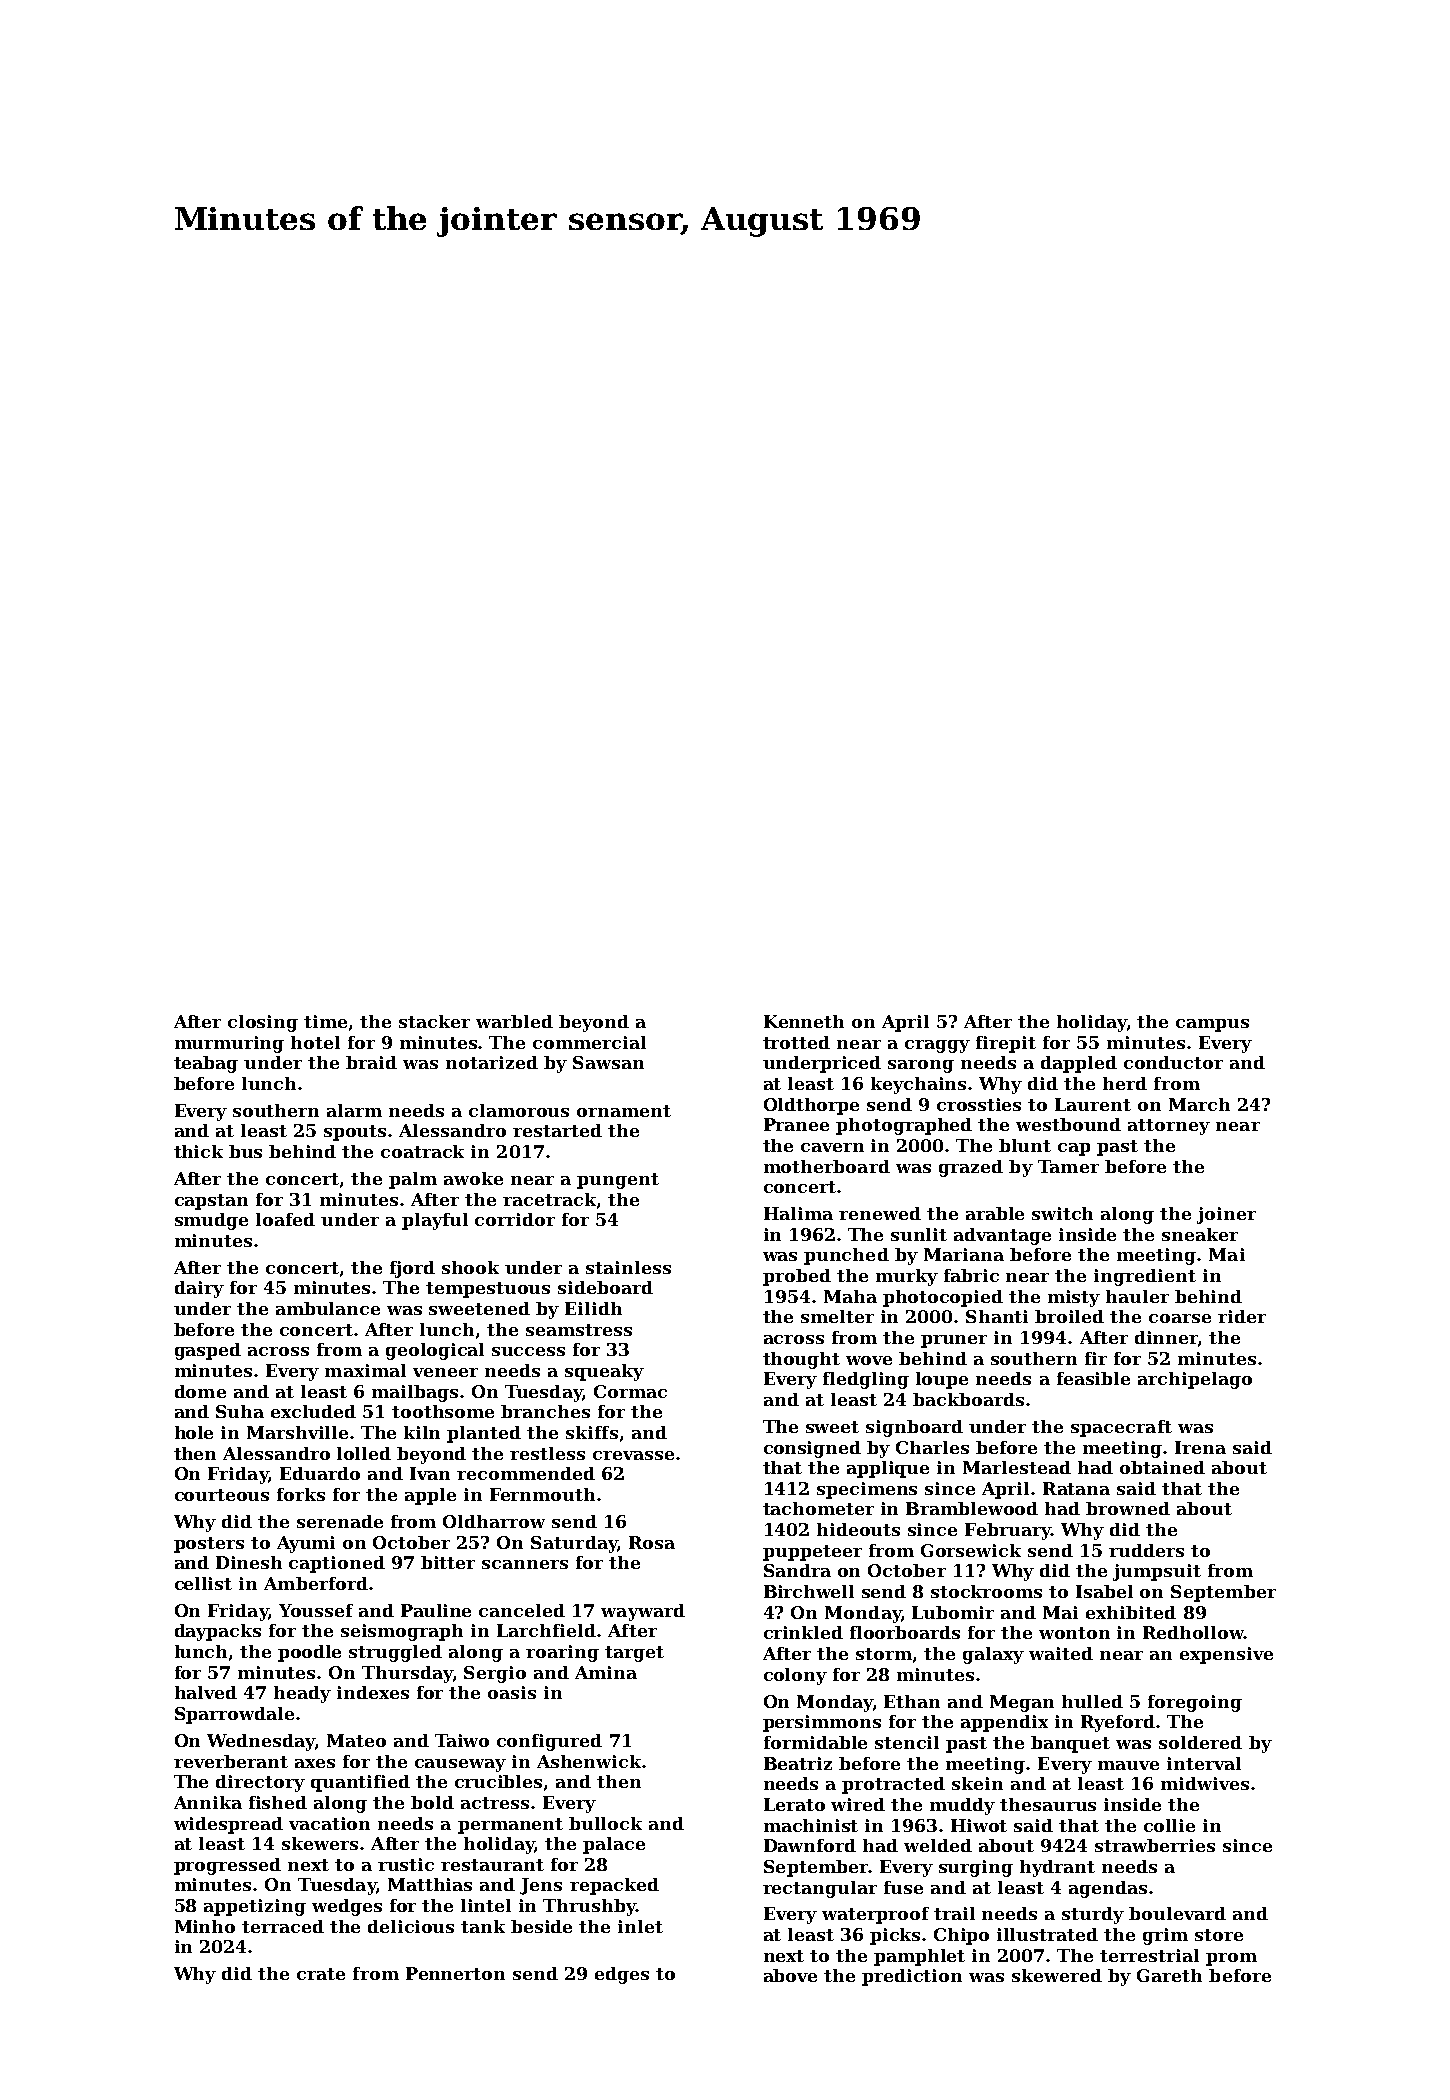  Describe the element at coordinates (796, 1124) in the screenshot. I see `Pranee` at that location.
